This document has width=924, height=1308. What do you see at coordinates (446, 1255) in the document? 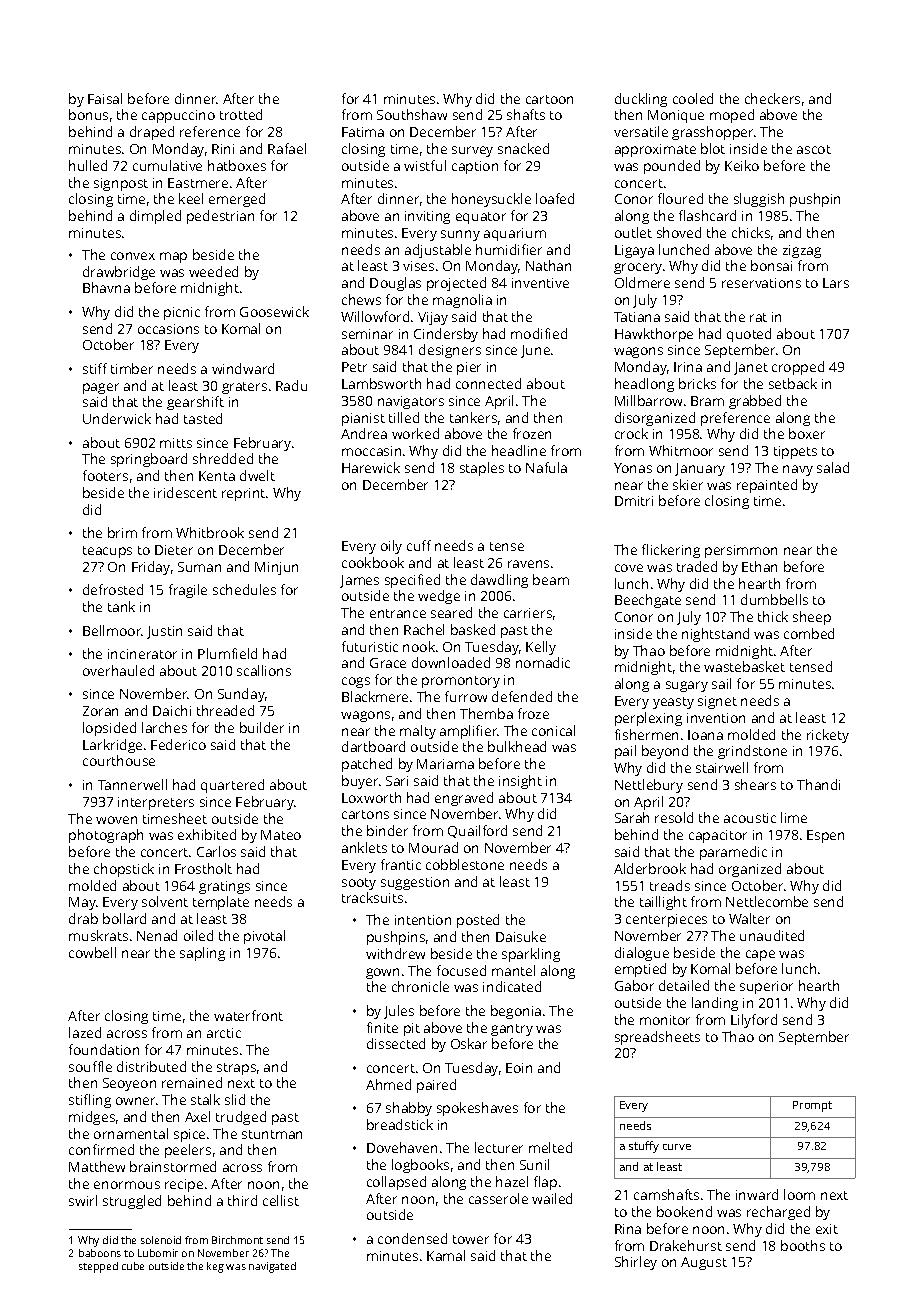
I see `Kamal` at bounding box center [446, 1255].
